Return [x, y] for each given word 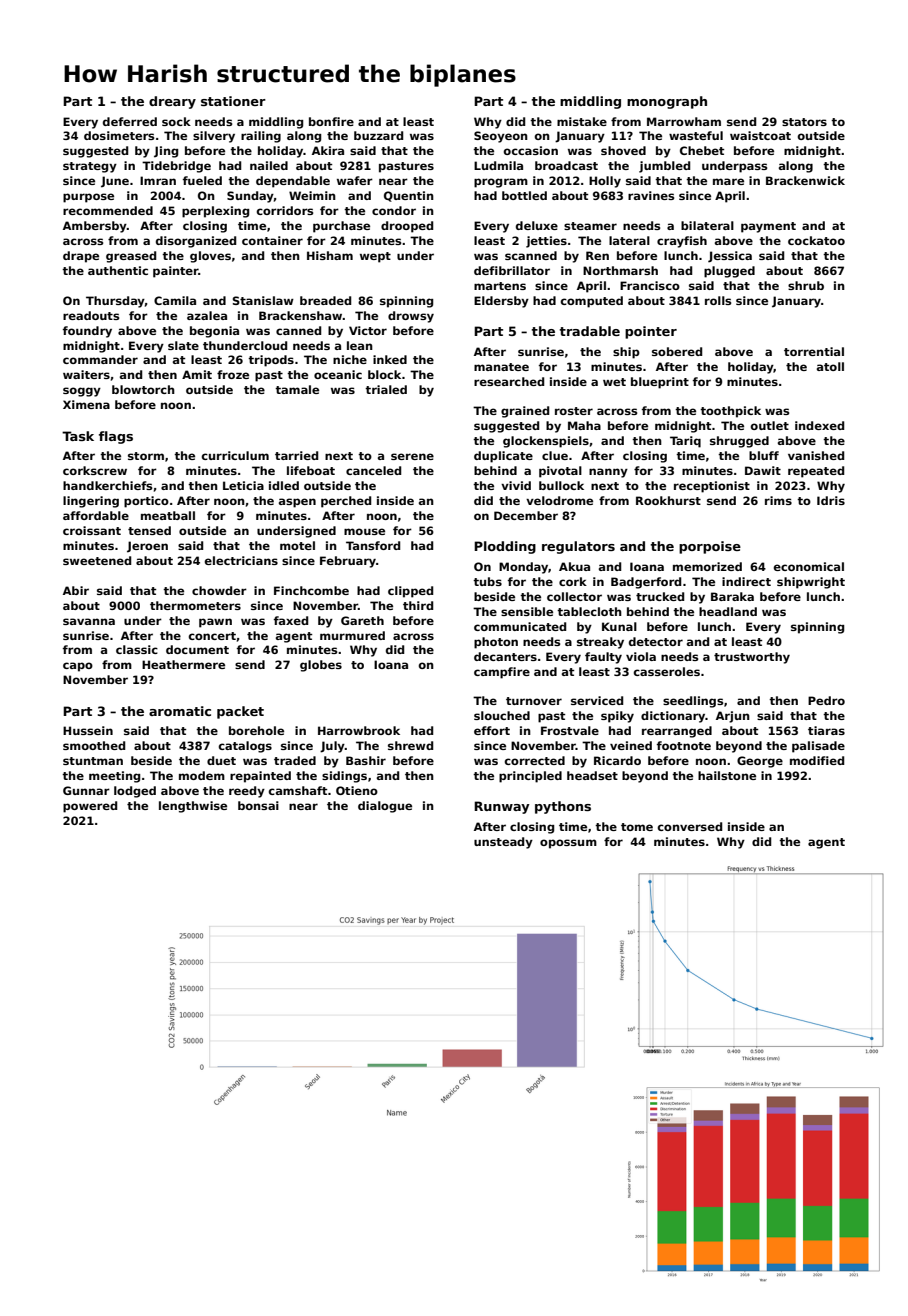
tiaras [826, 730]
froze [233, 374]
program [501, 183]
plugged [729, 272]
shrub [806, 285]
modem [202, 775]
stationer [233, 101]
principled [530, 777]
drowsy [411, 317]
